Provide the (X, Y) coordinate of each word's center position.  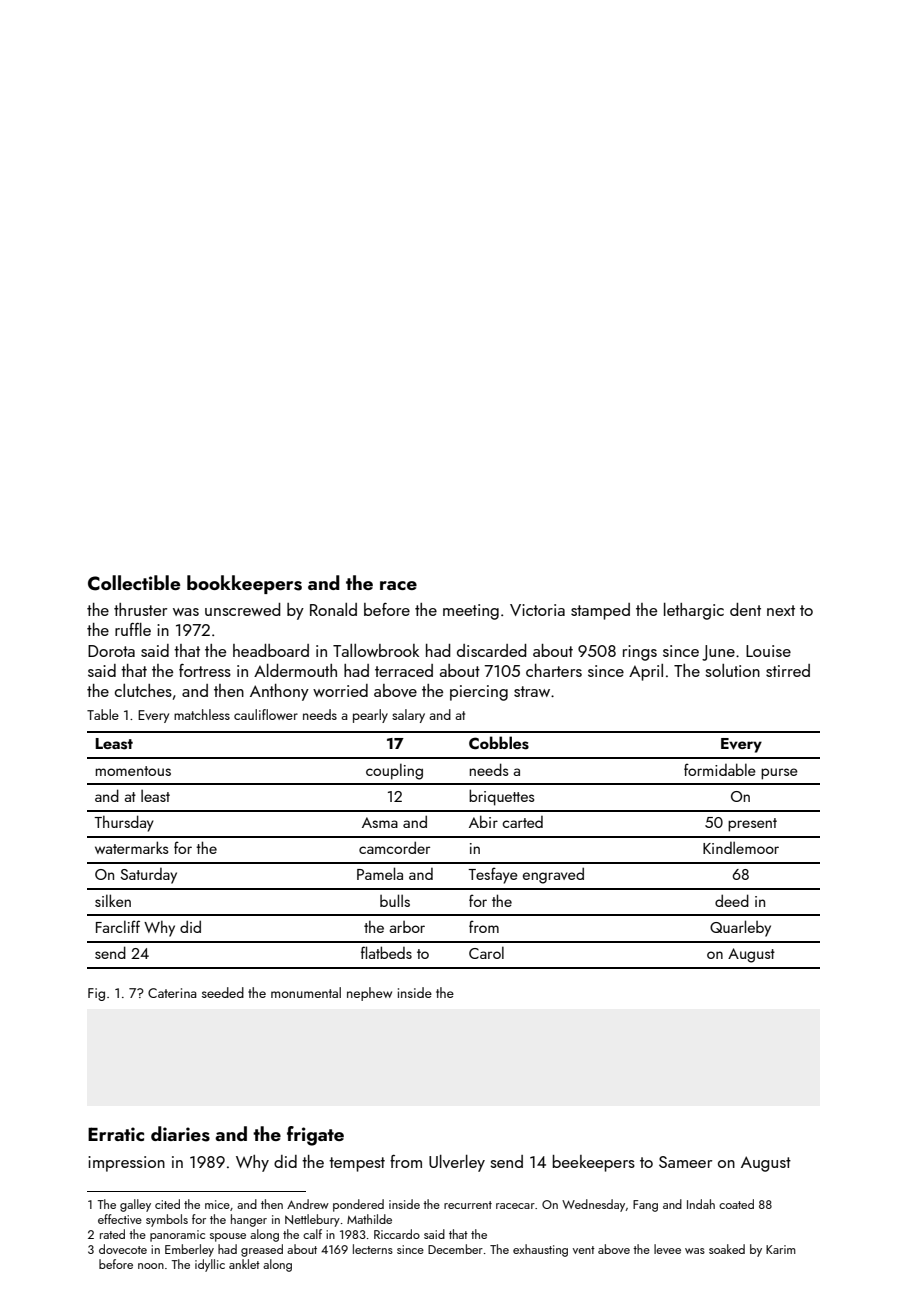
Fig (96, 994)
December (455, 1249)
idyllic (210, 1265)
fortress (205, 670)
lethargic (694, 611)
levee (667, 1249)
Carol (486, 952)
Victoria (537, 610)
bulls (395, 900)
